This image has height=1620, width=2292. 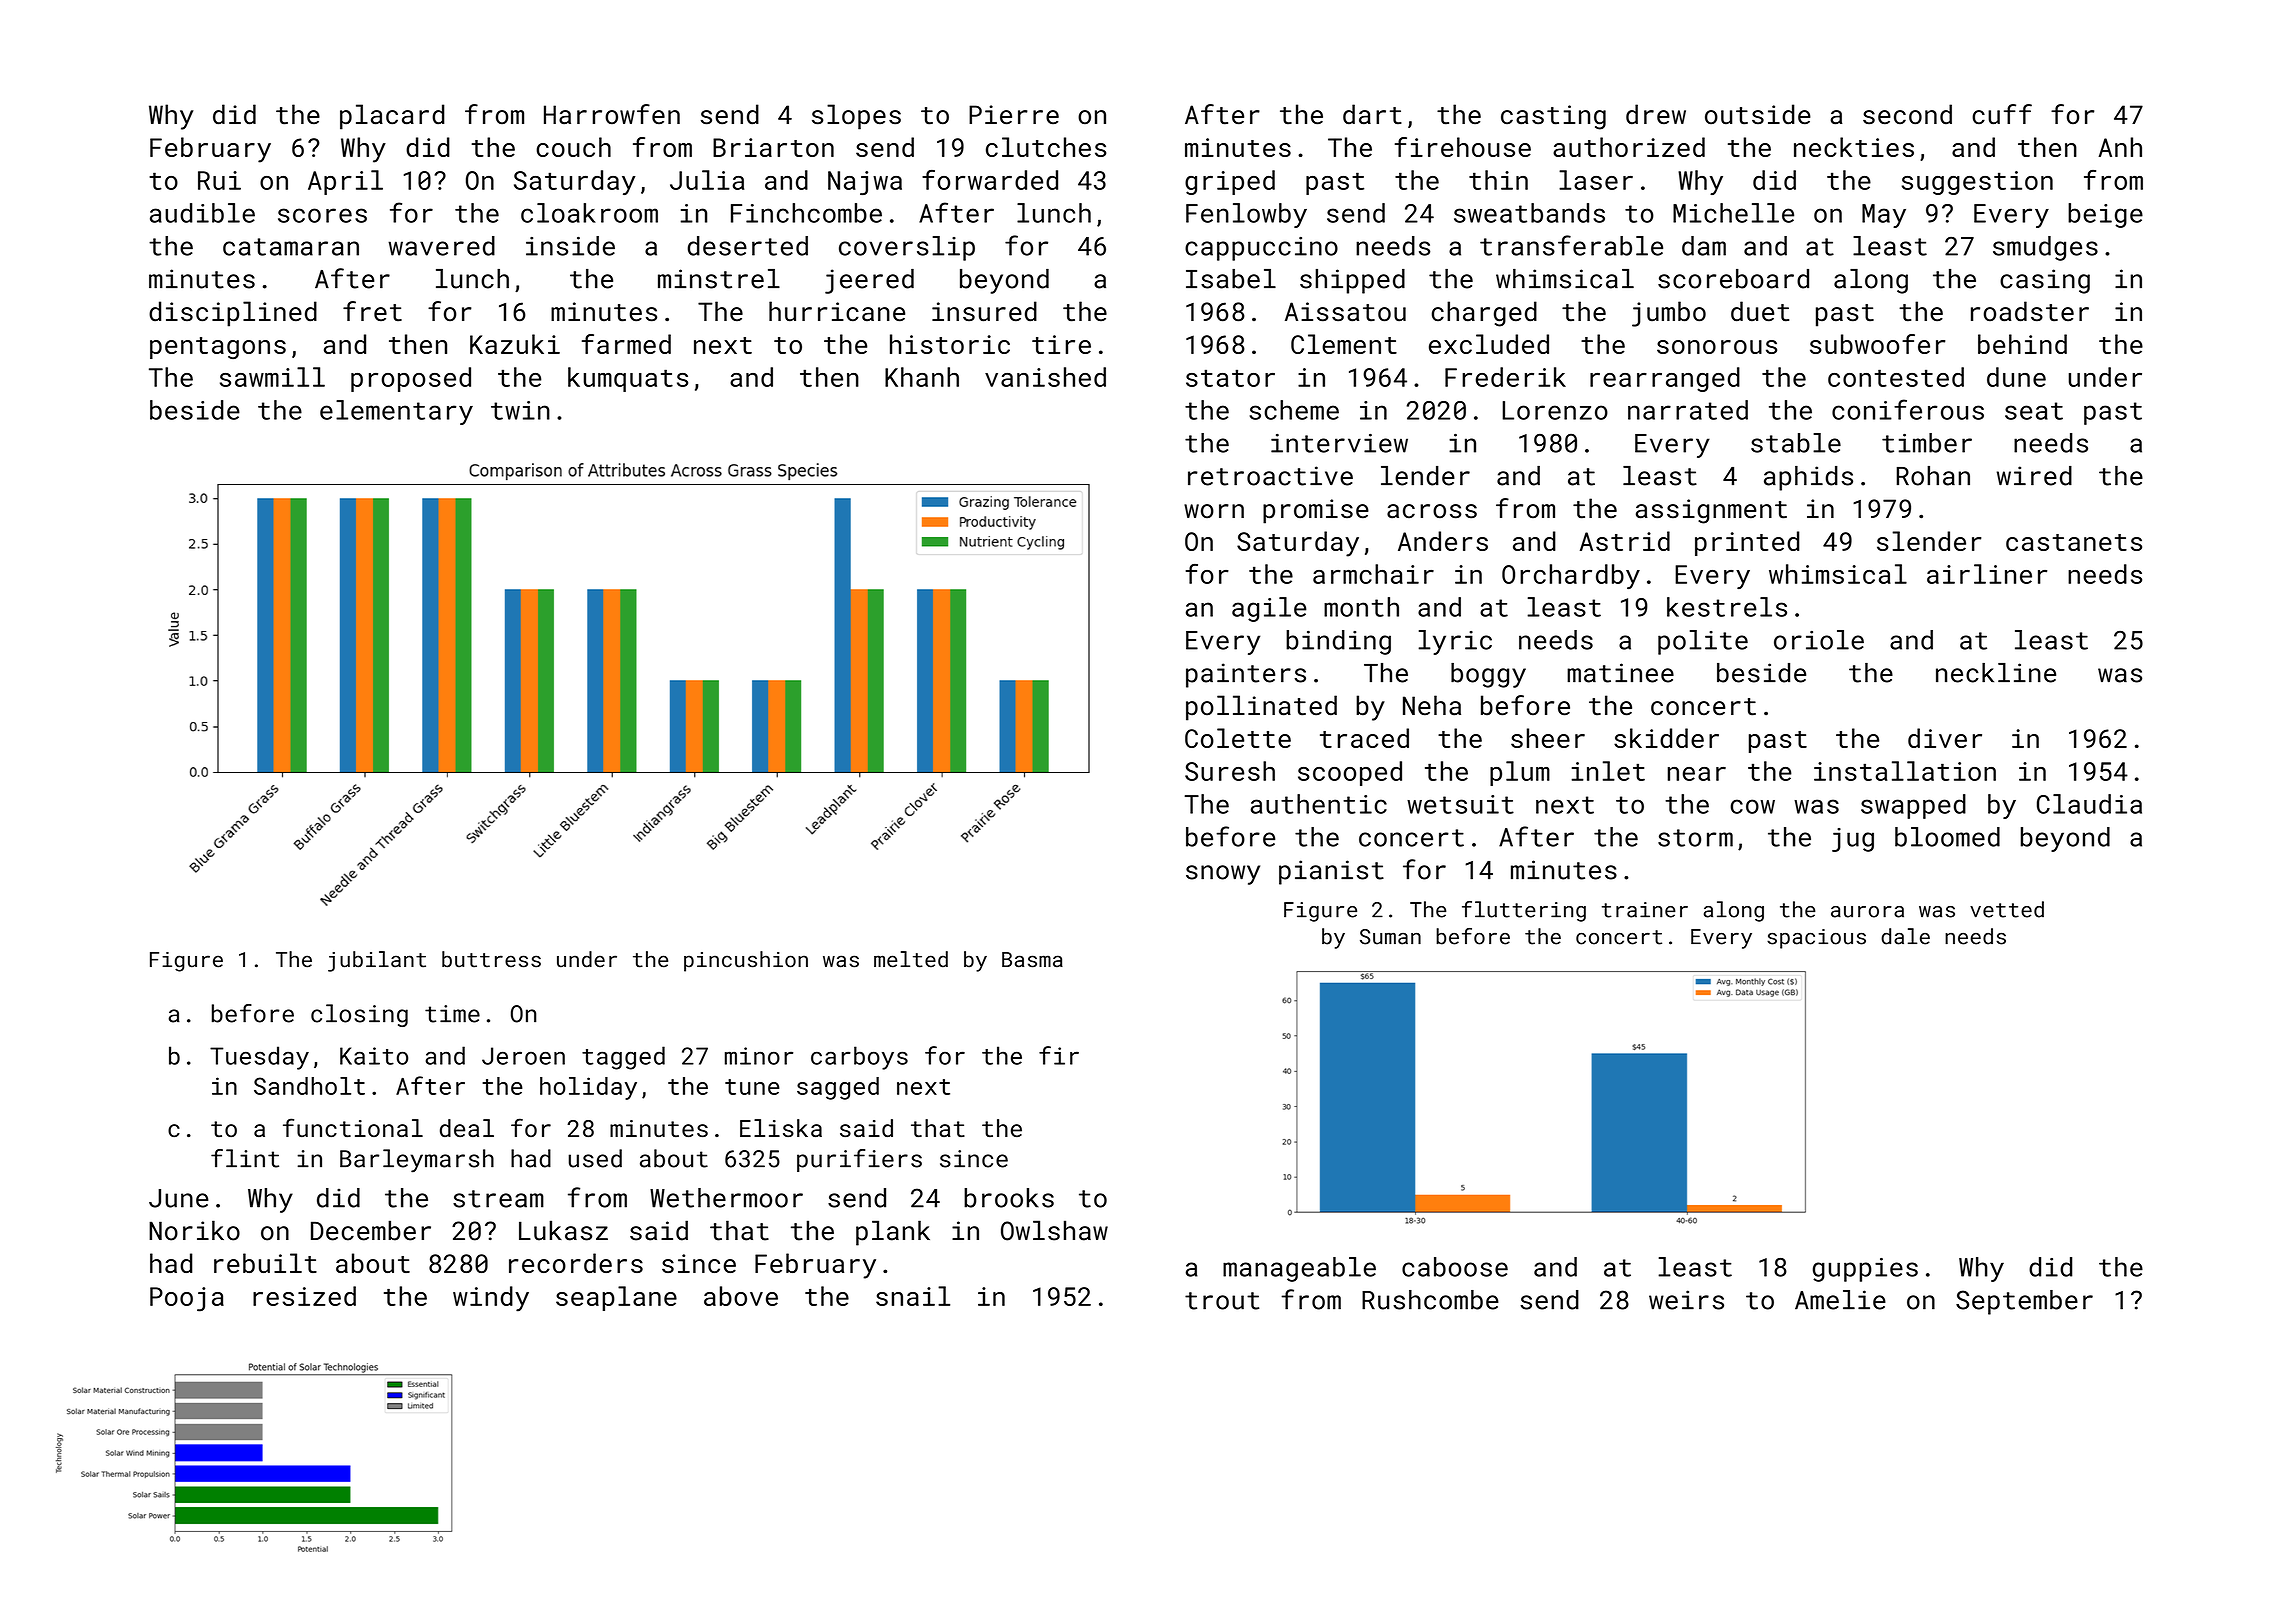 What do you see at coordinates (616, 1298) in the image?
I see `seaplane` at bounding box center [616, 1298].
